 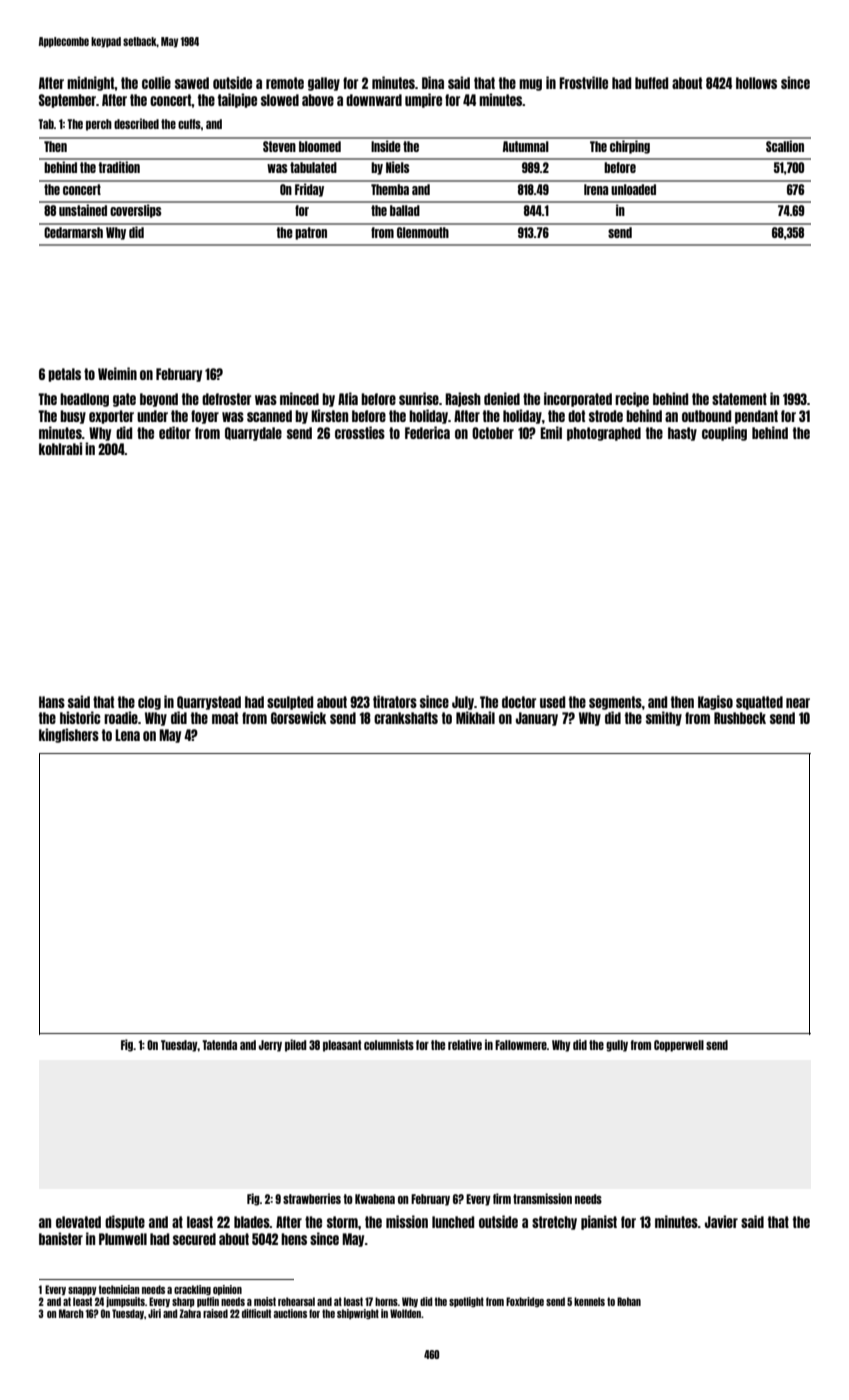 I want to click on editor, so click(x=175, y=432).
